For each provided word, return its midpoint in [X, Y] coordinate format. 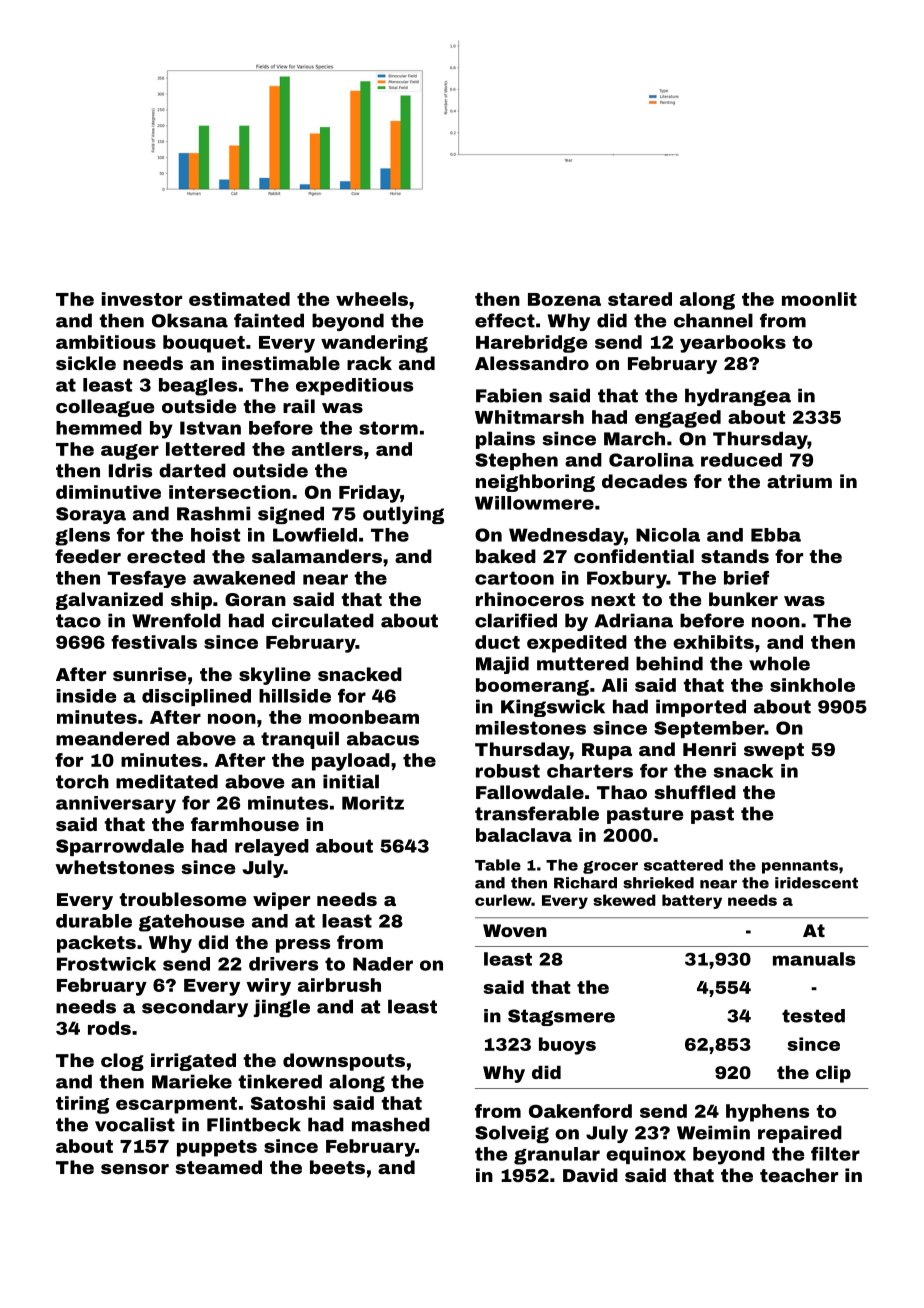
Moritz [373, 803]
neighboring [535, 483]
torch [82, 781]
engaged [678, 419]
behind [669, 663]
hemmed [99, 428]
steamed [218, 1167]
